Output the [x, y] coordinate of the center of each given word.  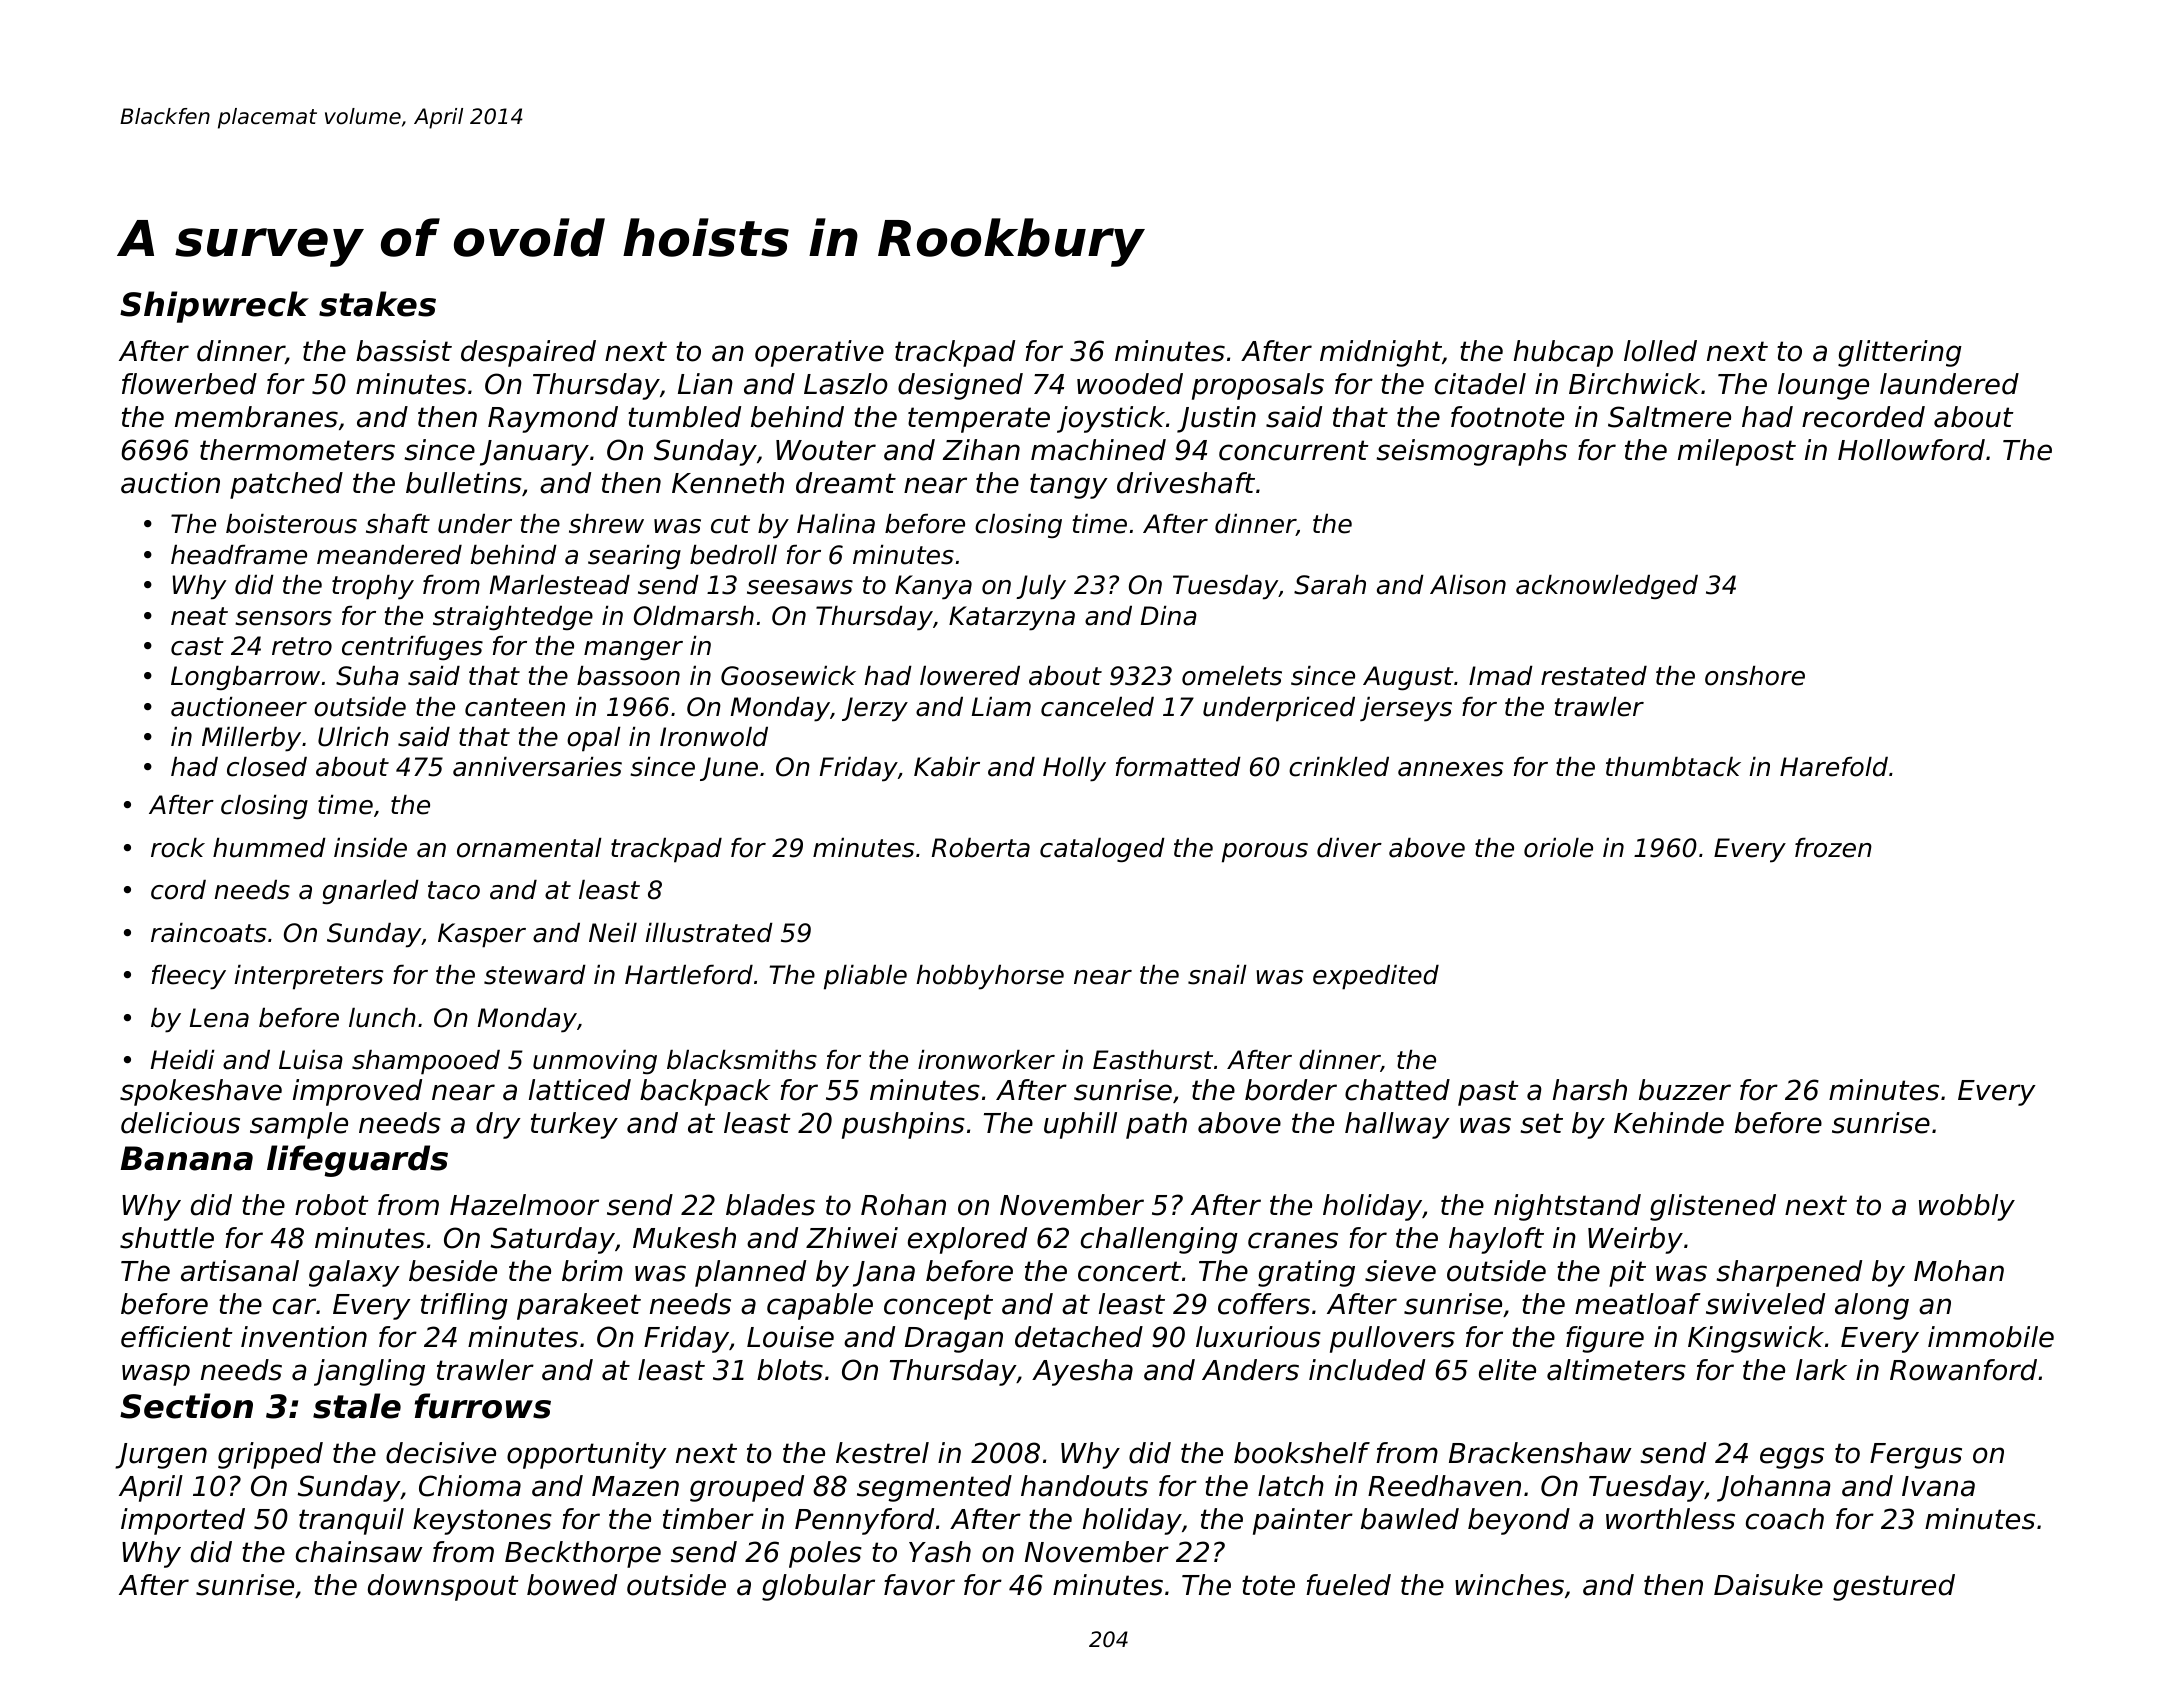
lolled [1660, 351]
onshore [1755, 676]
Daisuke [1768, 1585]
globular [818, 1587]
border [1291, 1090]
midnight [1381, 353]
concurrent [1294, 450]
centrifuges [412, 648]
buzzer [1685, 1090]
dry [498, 1125]
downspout [443, 1587]
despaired [528, 353]
